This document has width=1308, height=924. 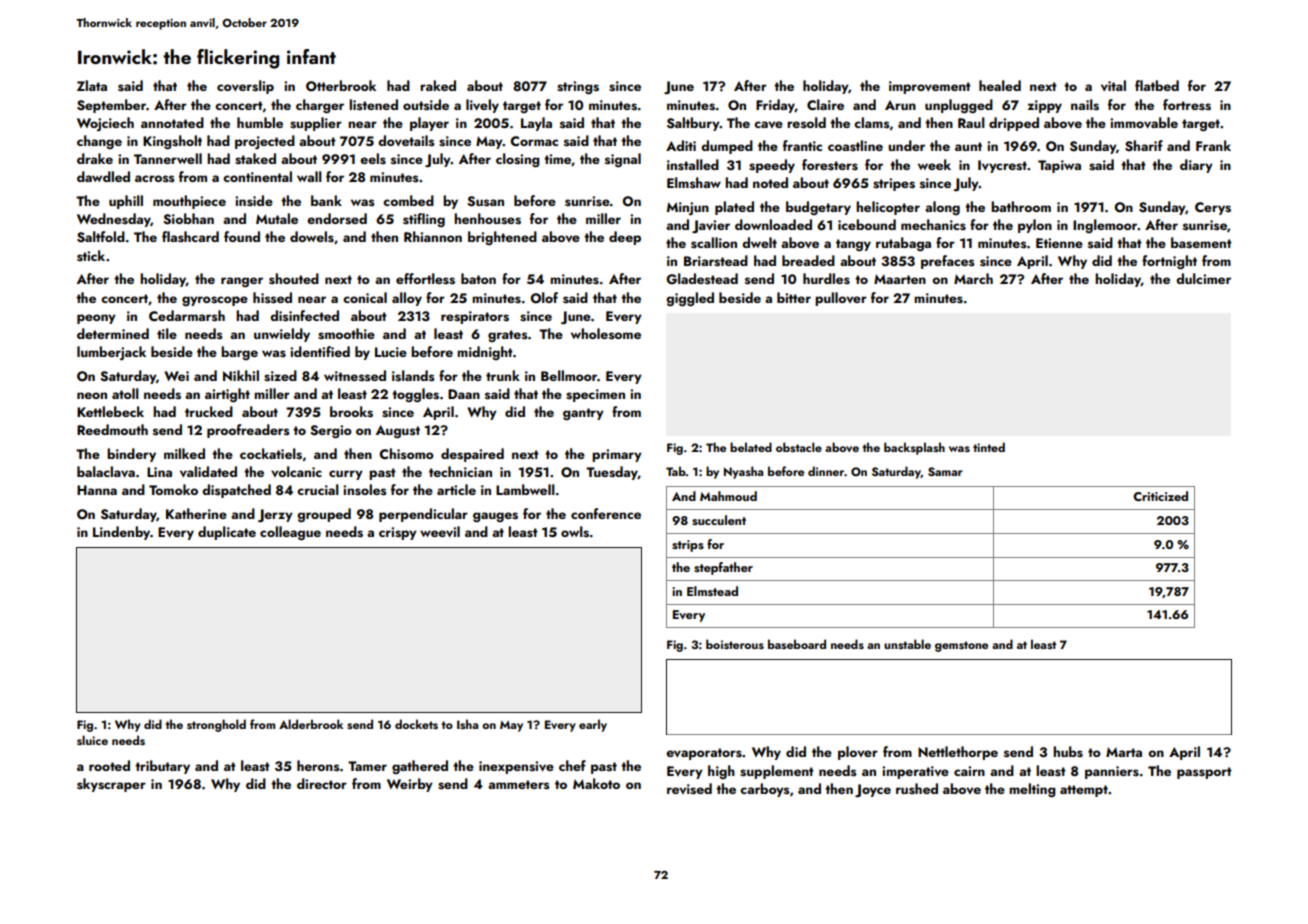 I want to click on ammeters, so click(x=519, y=785).
